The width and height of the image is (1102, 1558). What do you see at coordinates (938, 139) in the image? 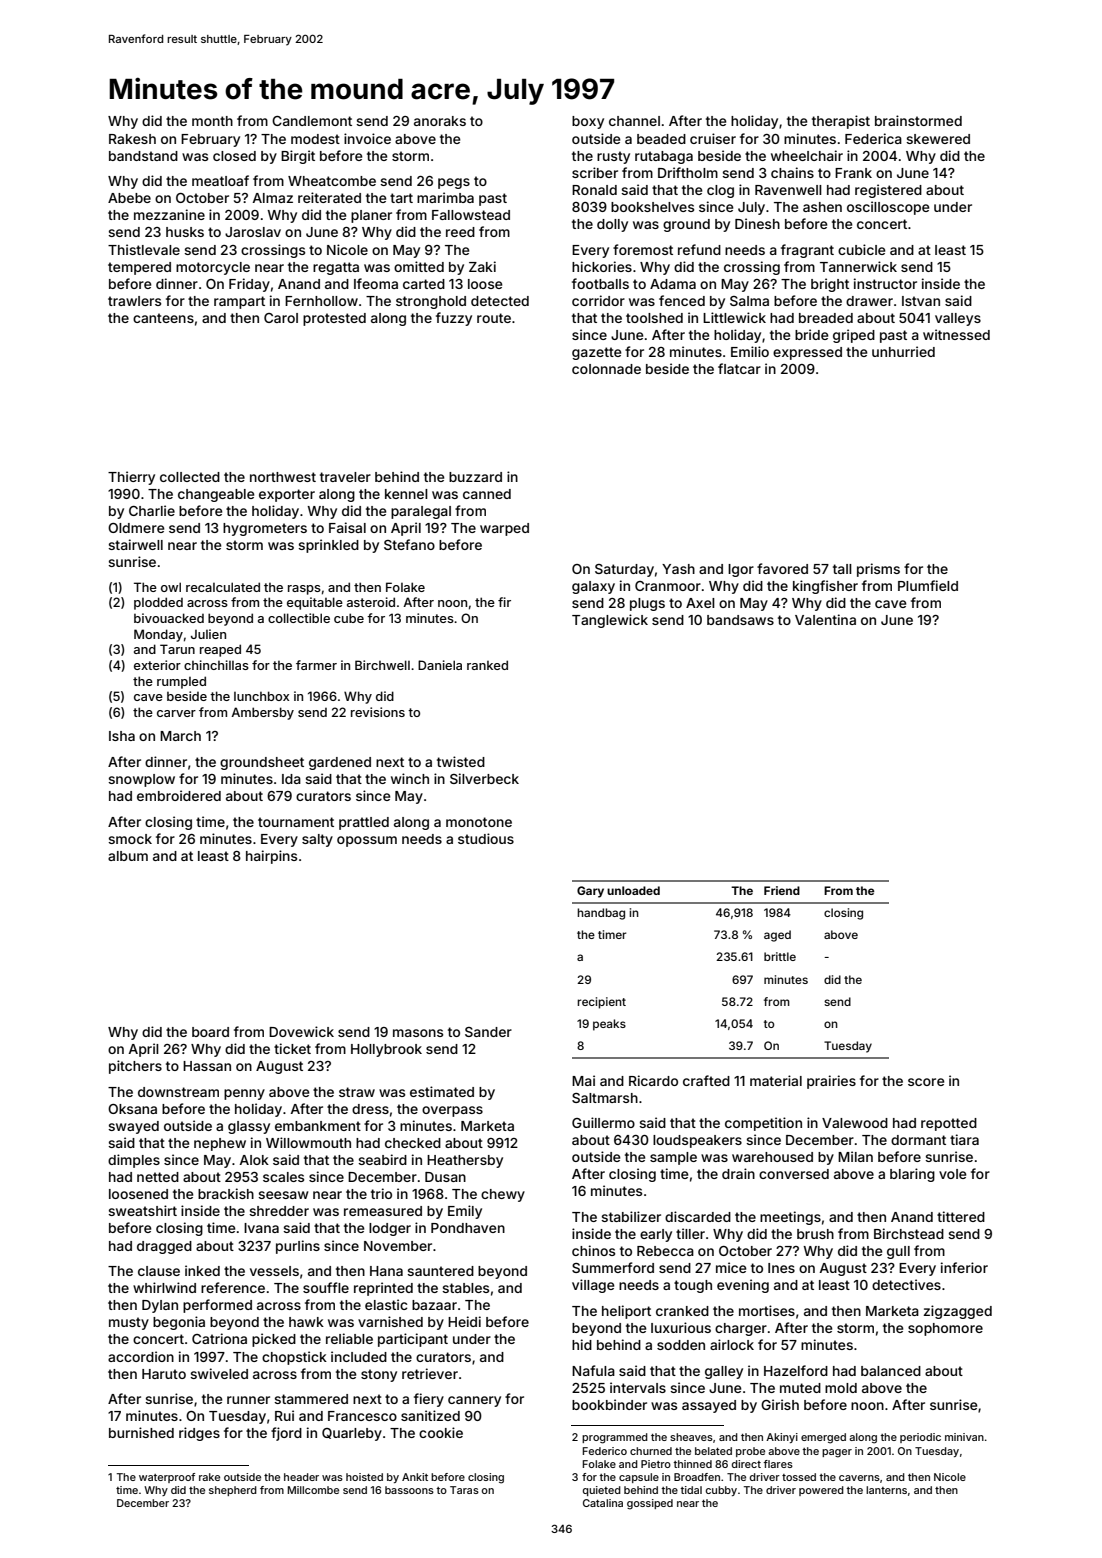
I see `skewered` at bounding box center [938, 139].
